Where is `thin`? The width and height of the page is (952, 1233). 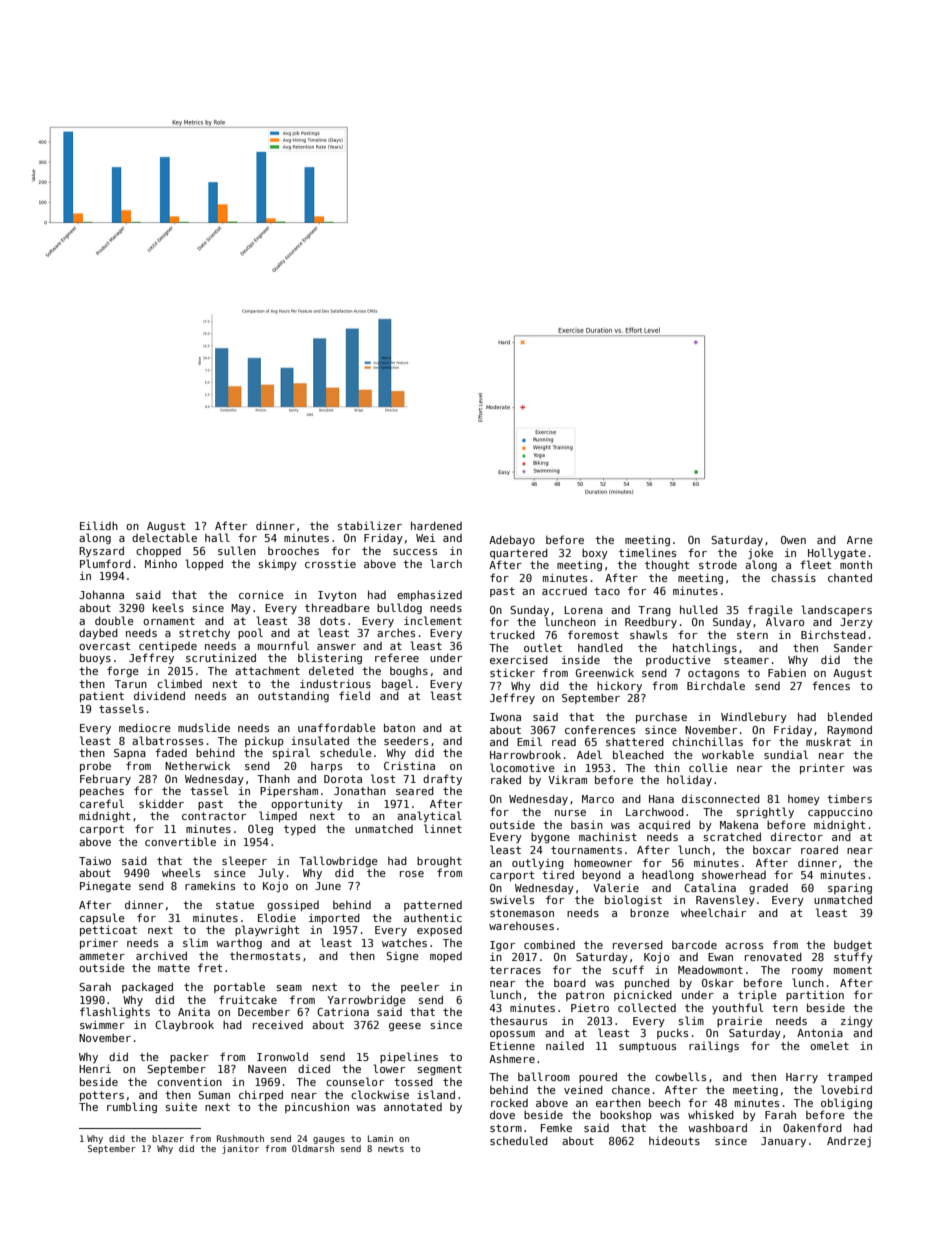 thin is located at coordinates (667, 767).
